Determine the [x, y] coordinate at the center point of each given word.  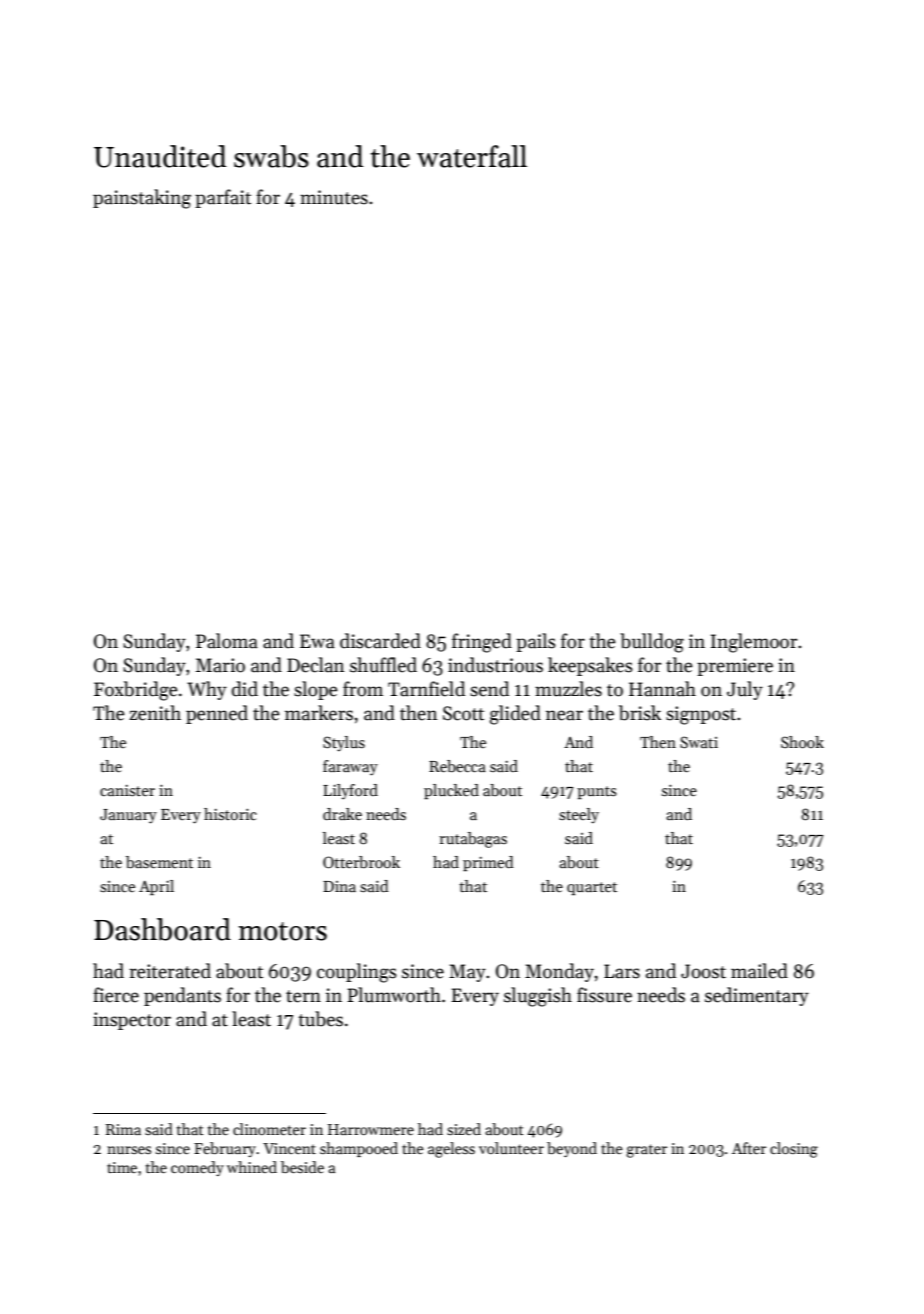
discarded [380, 641]
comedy [197, 1168]
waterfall [472, 156]
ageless [451, 1150]
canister [127, 791]
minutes [334, 197]
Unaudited [160, 156]
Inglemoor [754, 643]
